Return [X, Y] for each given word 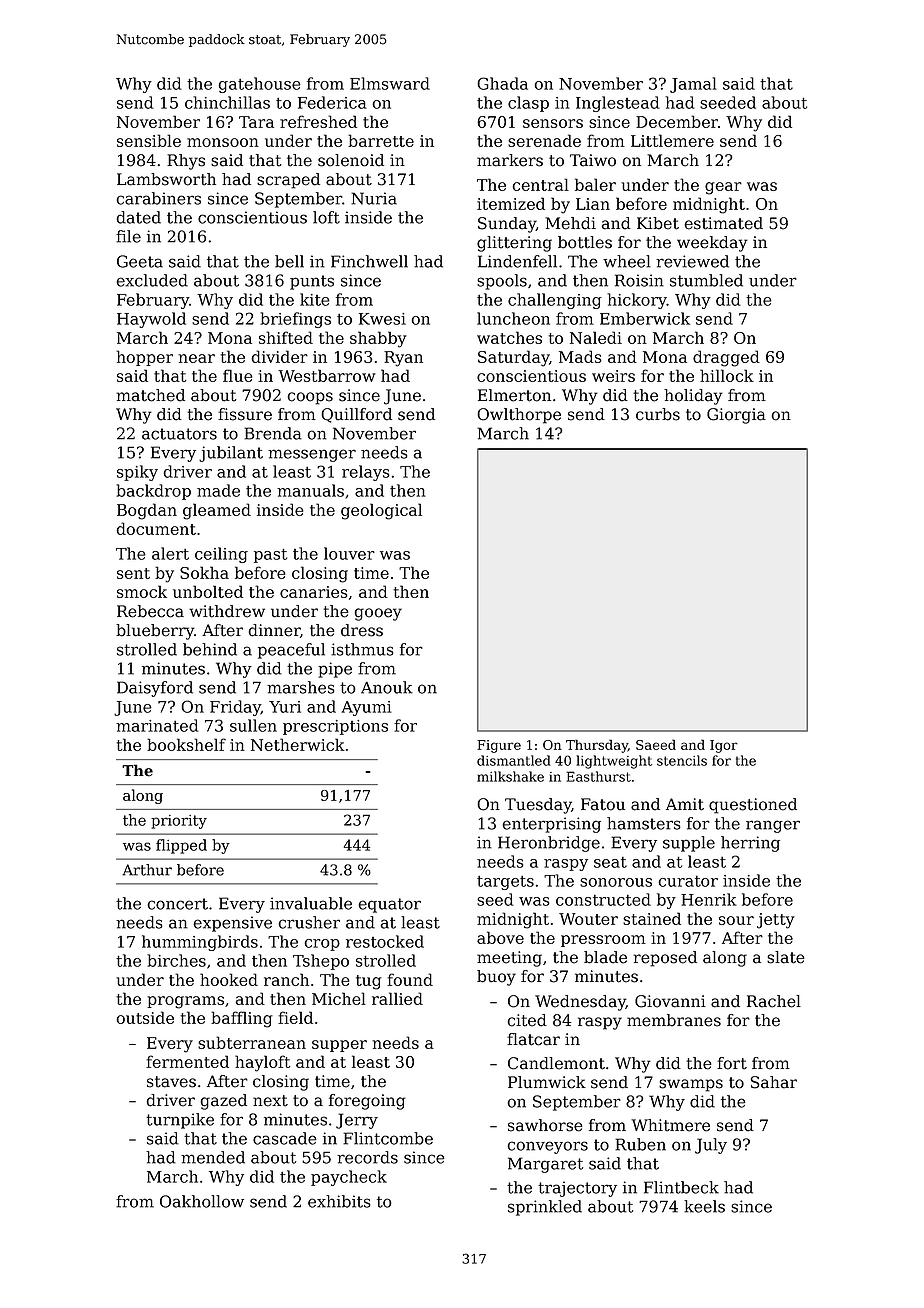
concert [177, 904]
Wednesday [580, 1003]
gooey [378, 614]
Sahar [774, 1082]
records [367, 1157]
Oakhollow [202, 1201]
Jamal [693, 85]
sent [133, 573]
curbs [658, 414]
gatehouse [259, 85]
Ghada [503, 83]
